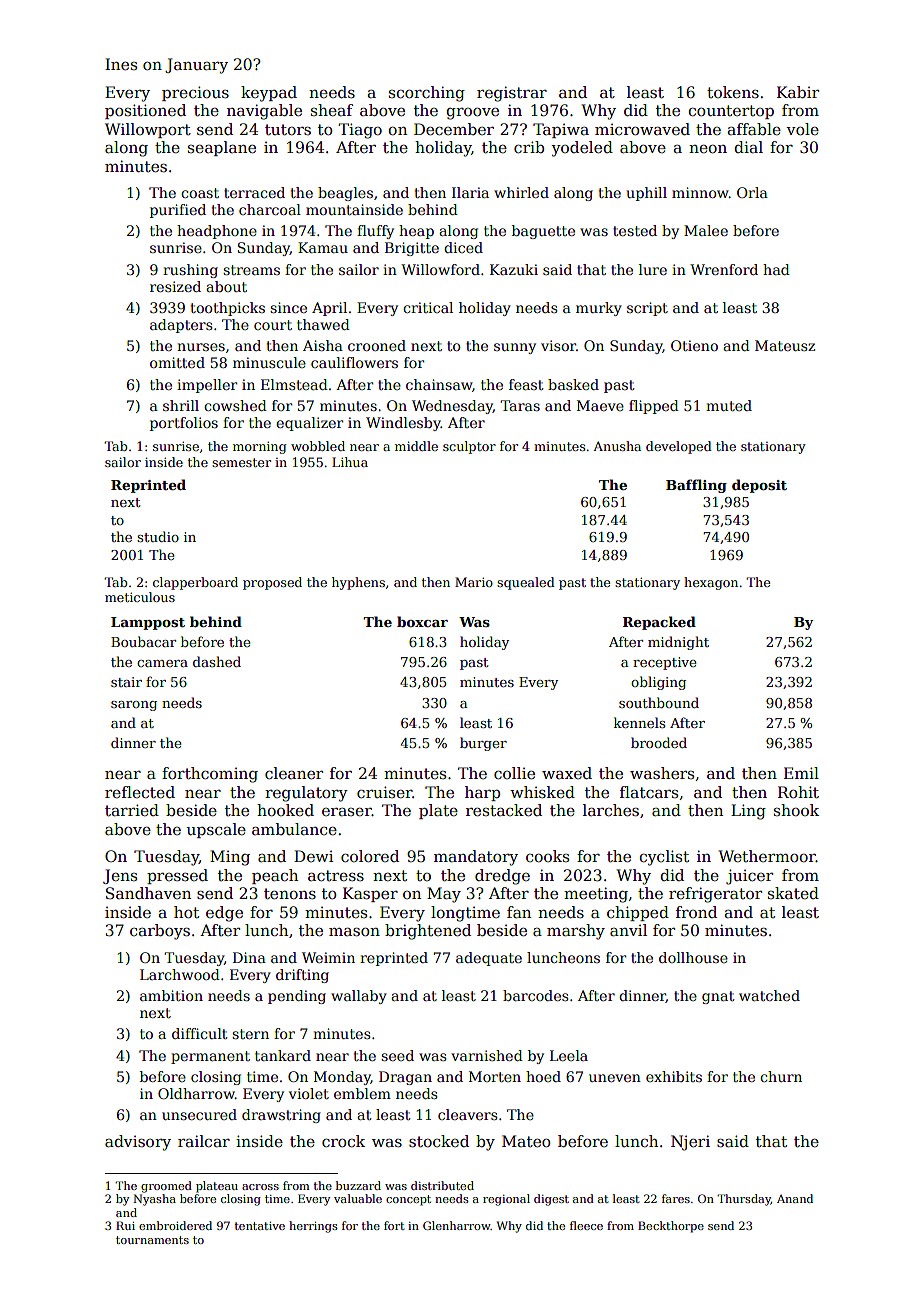 The height and width of the screenshot is (1308, 924). I want to click on tournaments, so click(152, 1240).
